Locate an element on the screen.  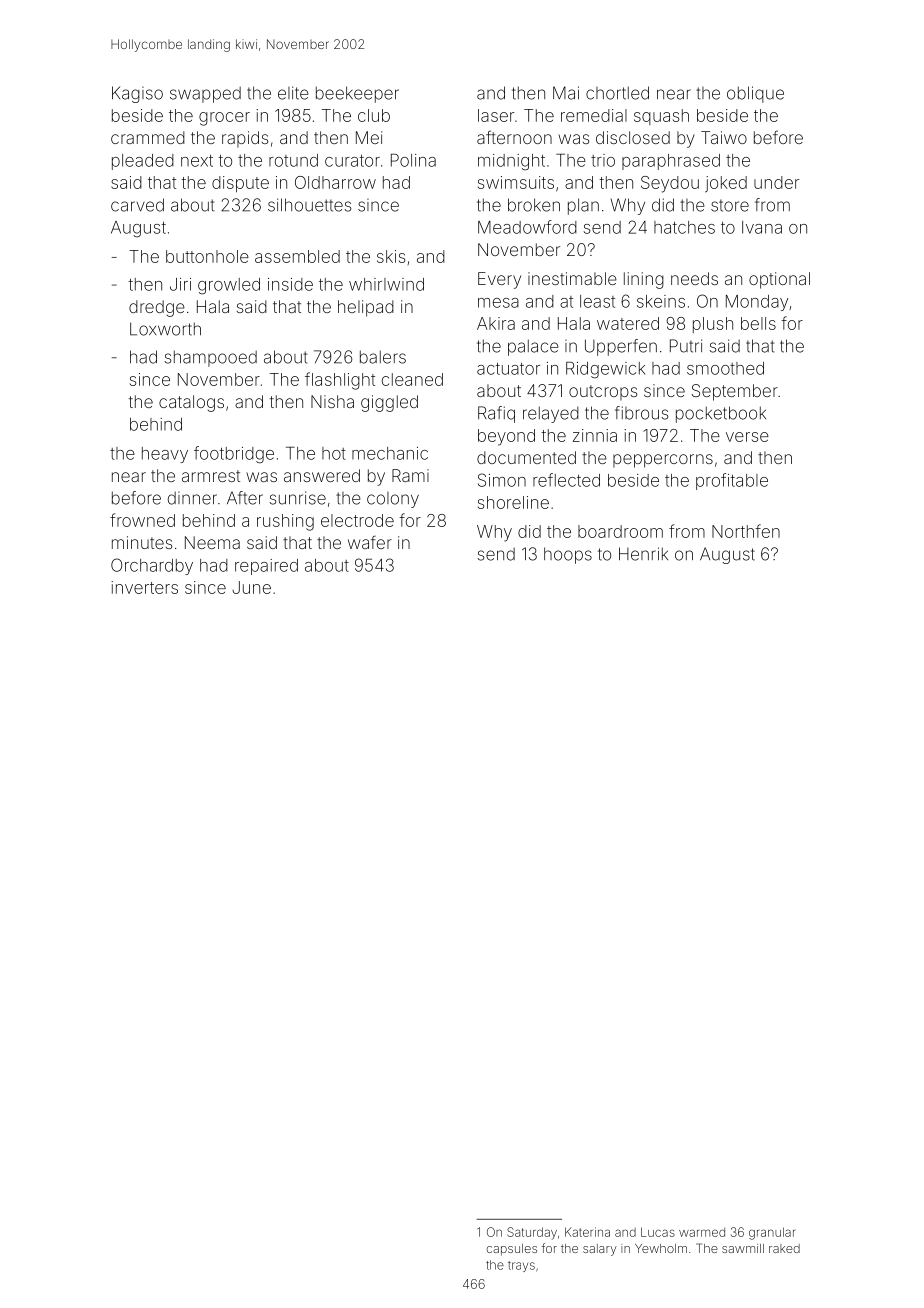
shampooed is located at coordinates (210, 358).
